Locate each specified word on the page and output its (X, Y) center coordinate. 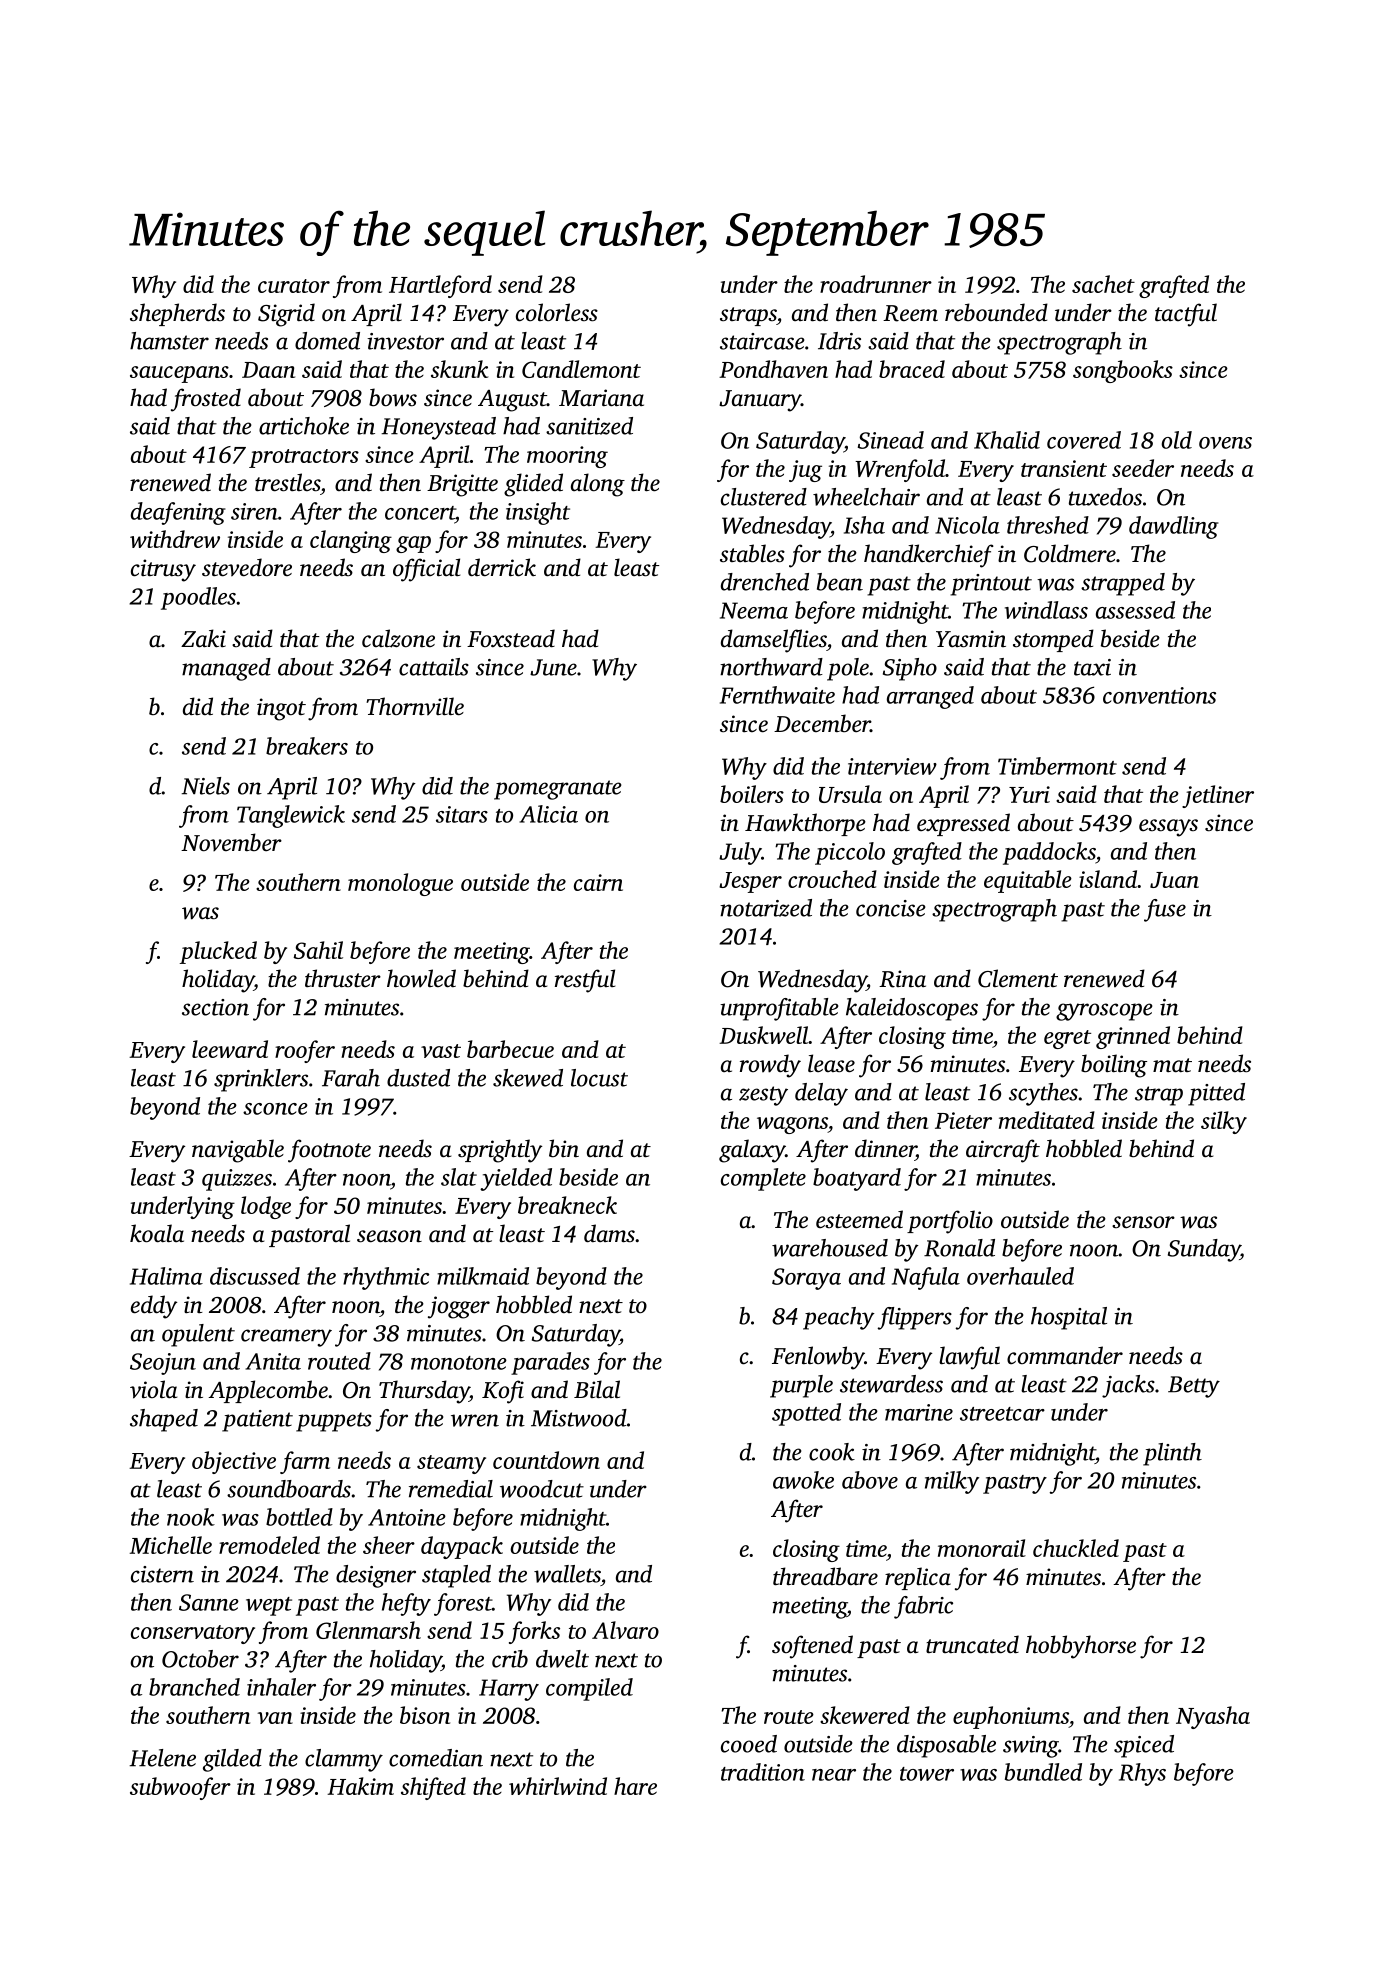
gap (413, 544)
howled (421, 978)
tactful (1186, 315)
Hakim (360, 1786)
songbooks (1123, 371)
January (760, 401)
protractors (304, 458)
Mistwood (579, 1418)
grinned (1133, 1037)
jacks (1128, 1386)
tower (927, 1774)
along (598, 485)
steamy (451, 1464)
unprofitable (779, 1009)
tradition (763, 1772)
